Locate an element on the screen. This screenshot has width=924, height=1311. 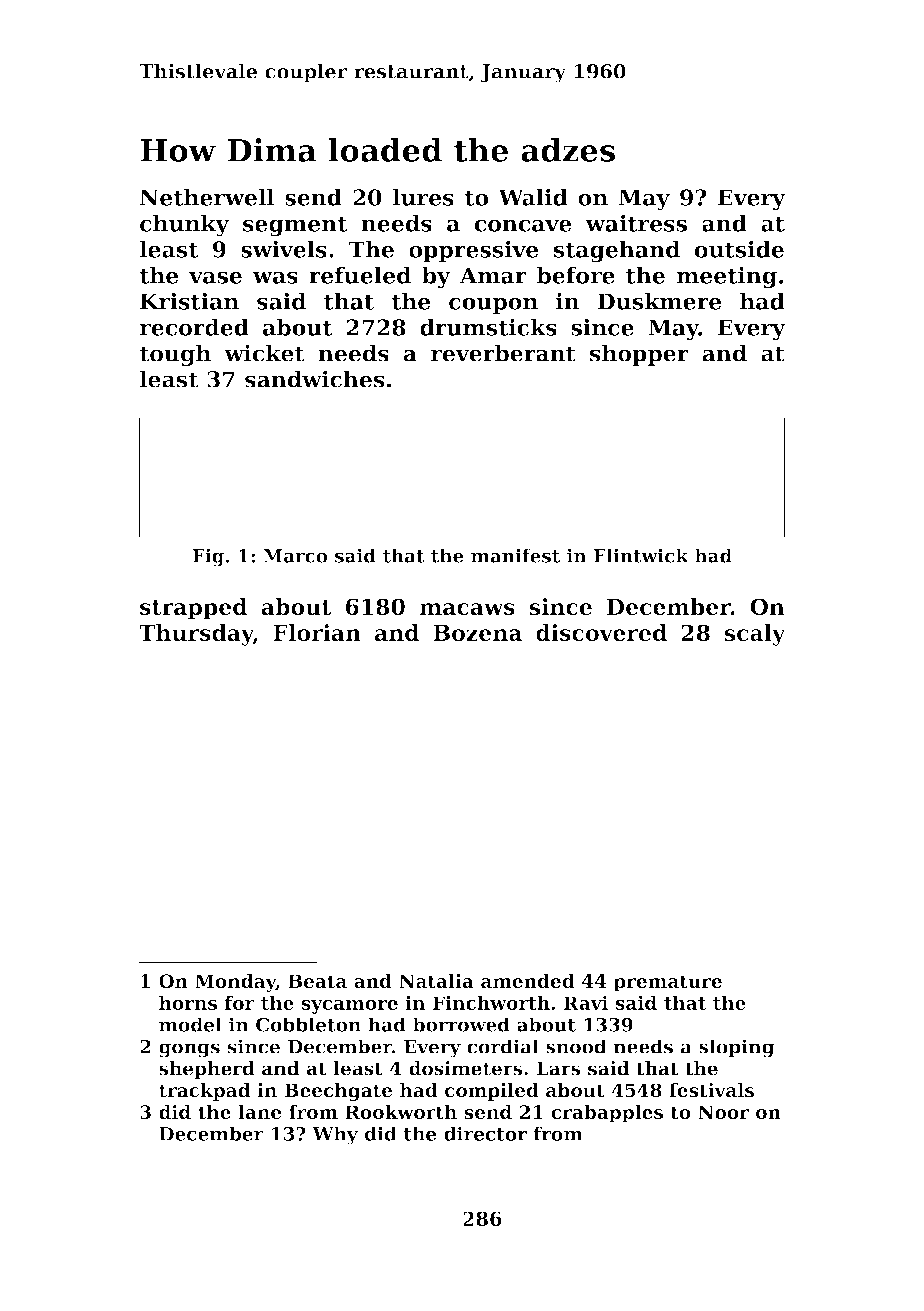
vase is located at coordinates (215, 278).
